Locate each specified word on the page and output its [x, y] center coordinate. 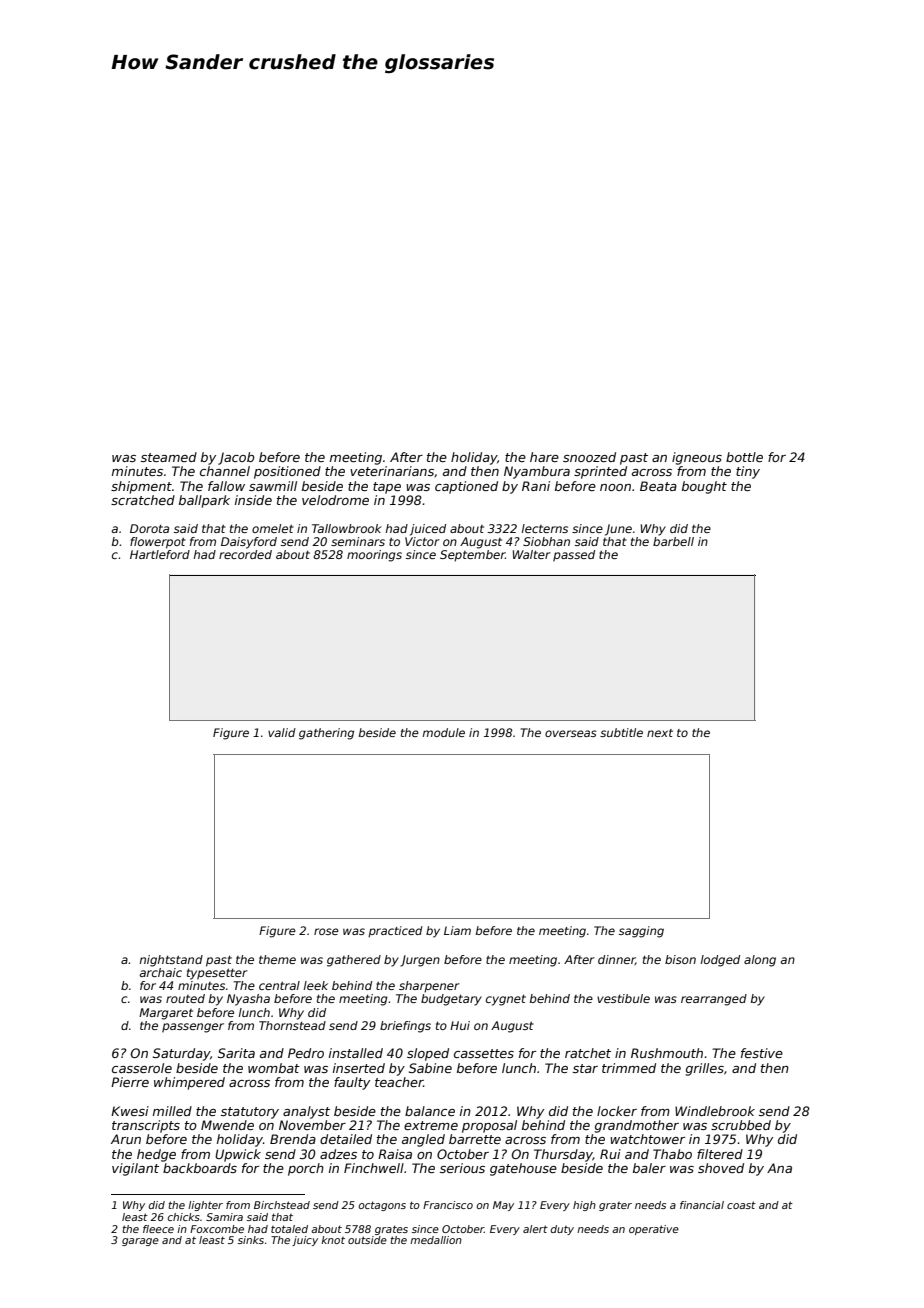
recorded [245, 554]
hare [544, 457]
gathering [326, 734]
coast [741, 1205]
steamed [169, 457]
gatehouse [523, 1169]
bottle [744, 457]
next [660, 733]
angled [423, 1140]
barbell [673, 541]
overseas [571, 733]
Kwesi [130, 1111]
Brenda [293, 1139]
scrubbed [741, 1125]
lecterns [545, 528]
